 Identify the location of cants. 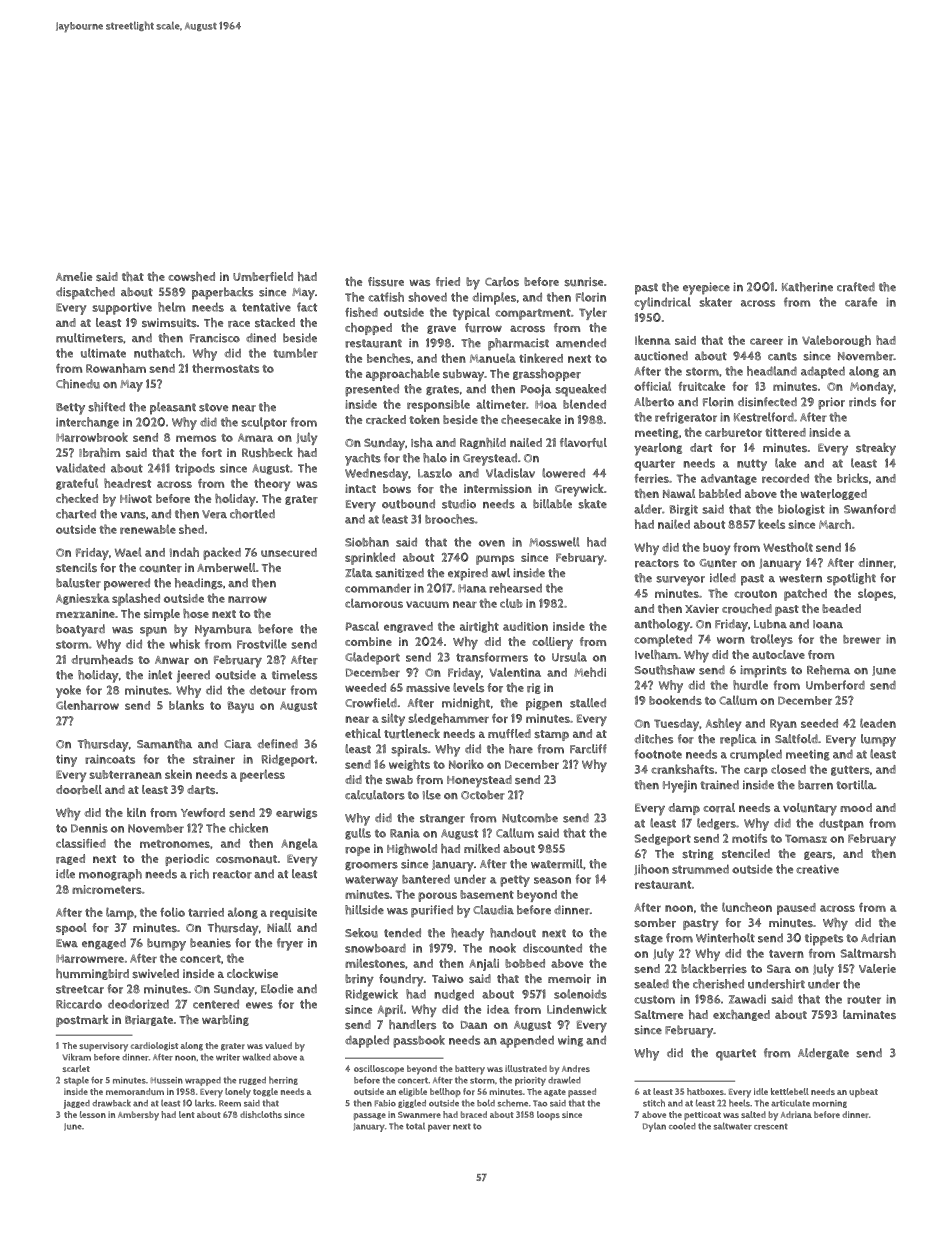
(782, 356).
